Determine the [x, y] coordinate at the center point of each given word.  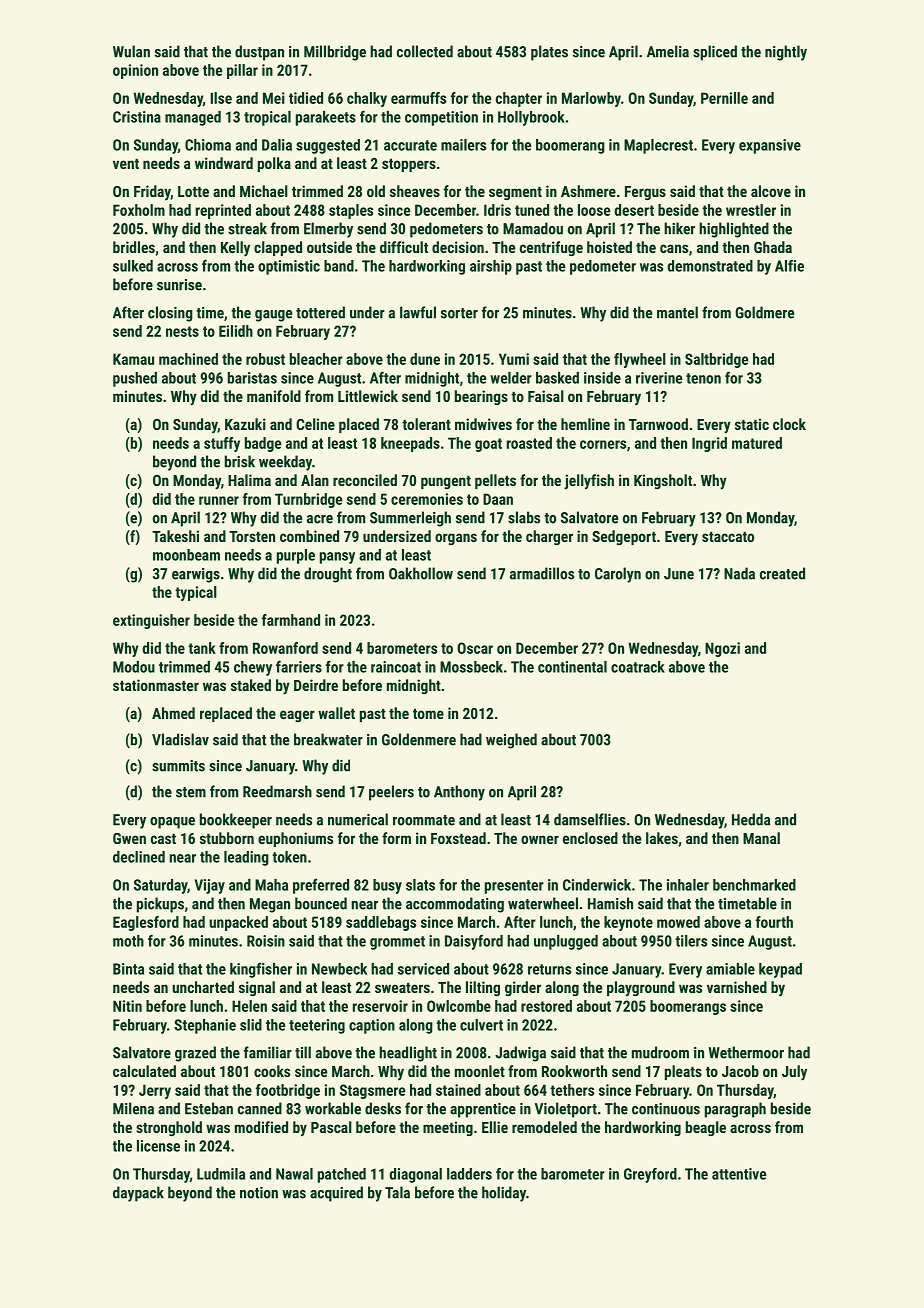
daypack [138, 1194]
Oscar [475, 648]
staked [251, 685]
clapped [278, 248]
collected [425, 51]
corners [603, 444]
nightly [786, 53]
